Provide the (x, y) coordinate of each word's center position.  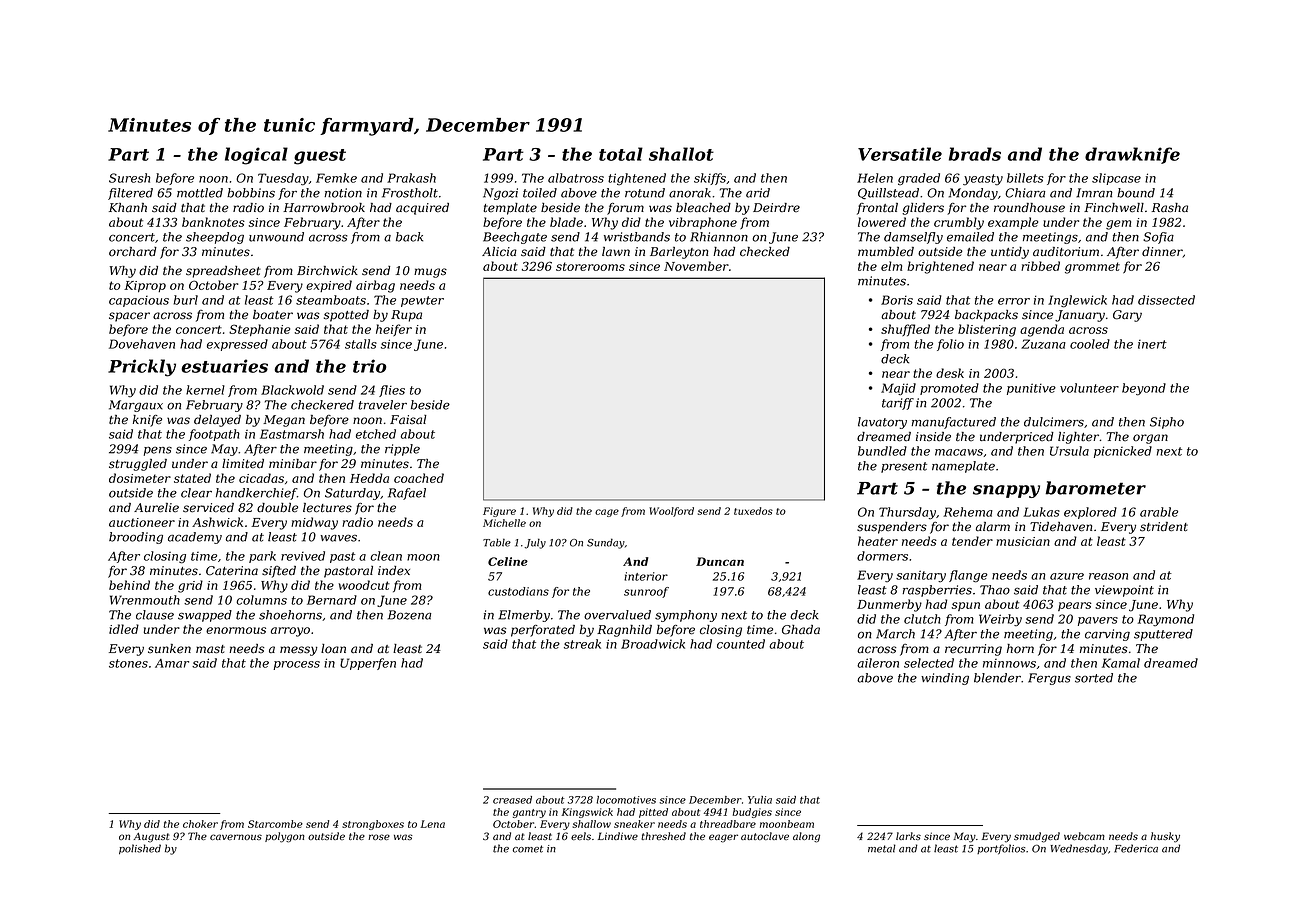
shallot (681, 154)
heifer (394, 330)
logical (256, 156)
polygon (285, 837)
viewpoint (1124, 591)
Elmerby (524, 616)
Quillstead (888, 193)
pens (158, 451)
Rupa (406, 316)
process (296, 665)
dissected (1166, 300)
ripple (402, 450)
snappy (1006, 491)
